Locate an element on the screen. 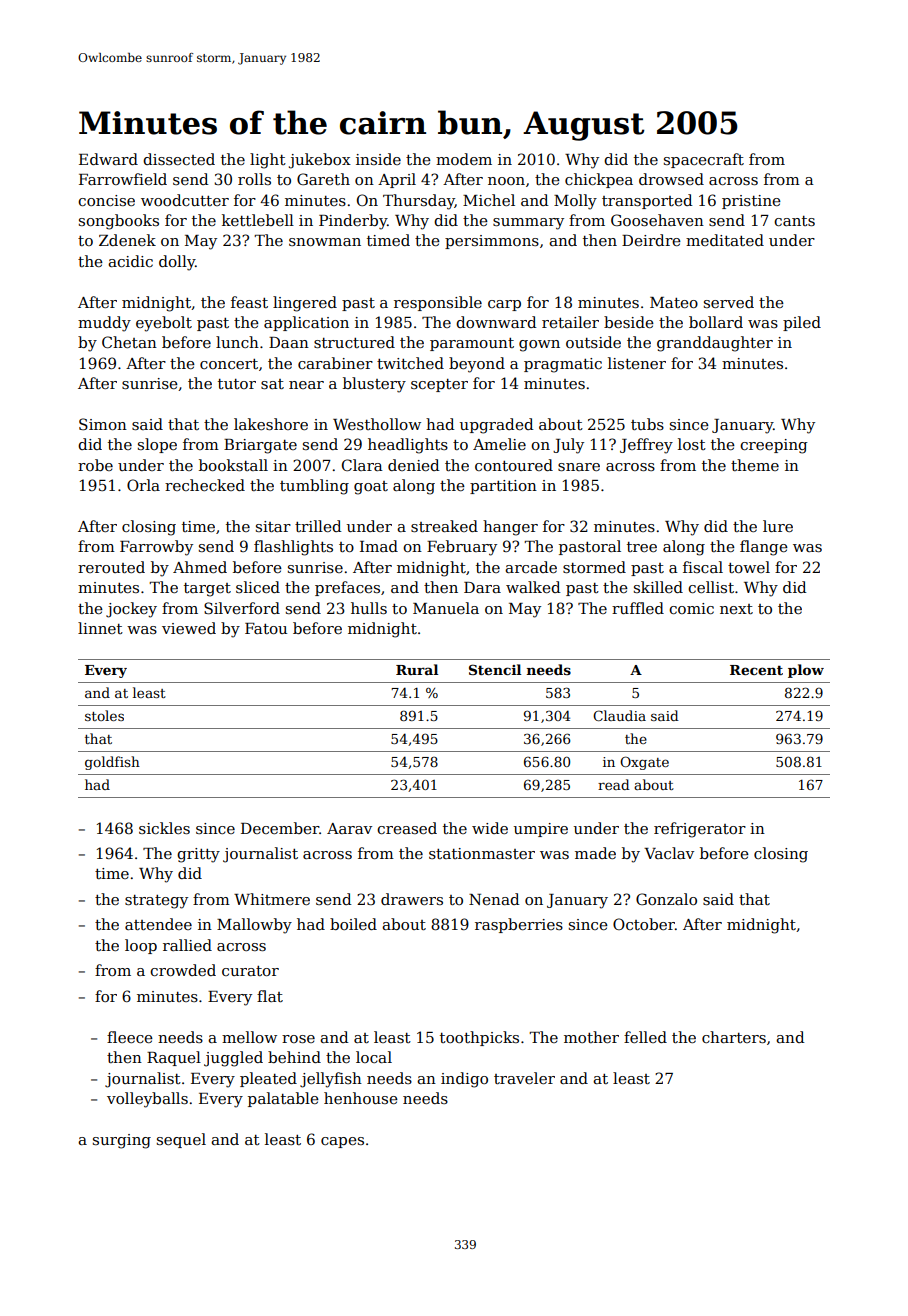  linnet is located at coordinates (100, 628).
